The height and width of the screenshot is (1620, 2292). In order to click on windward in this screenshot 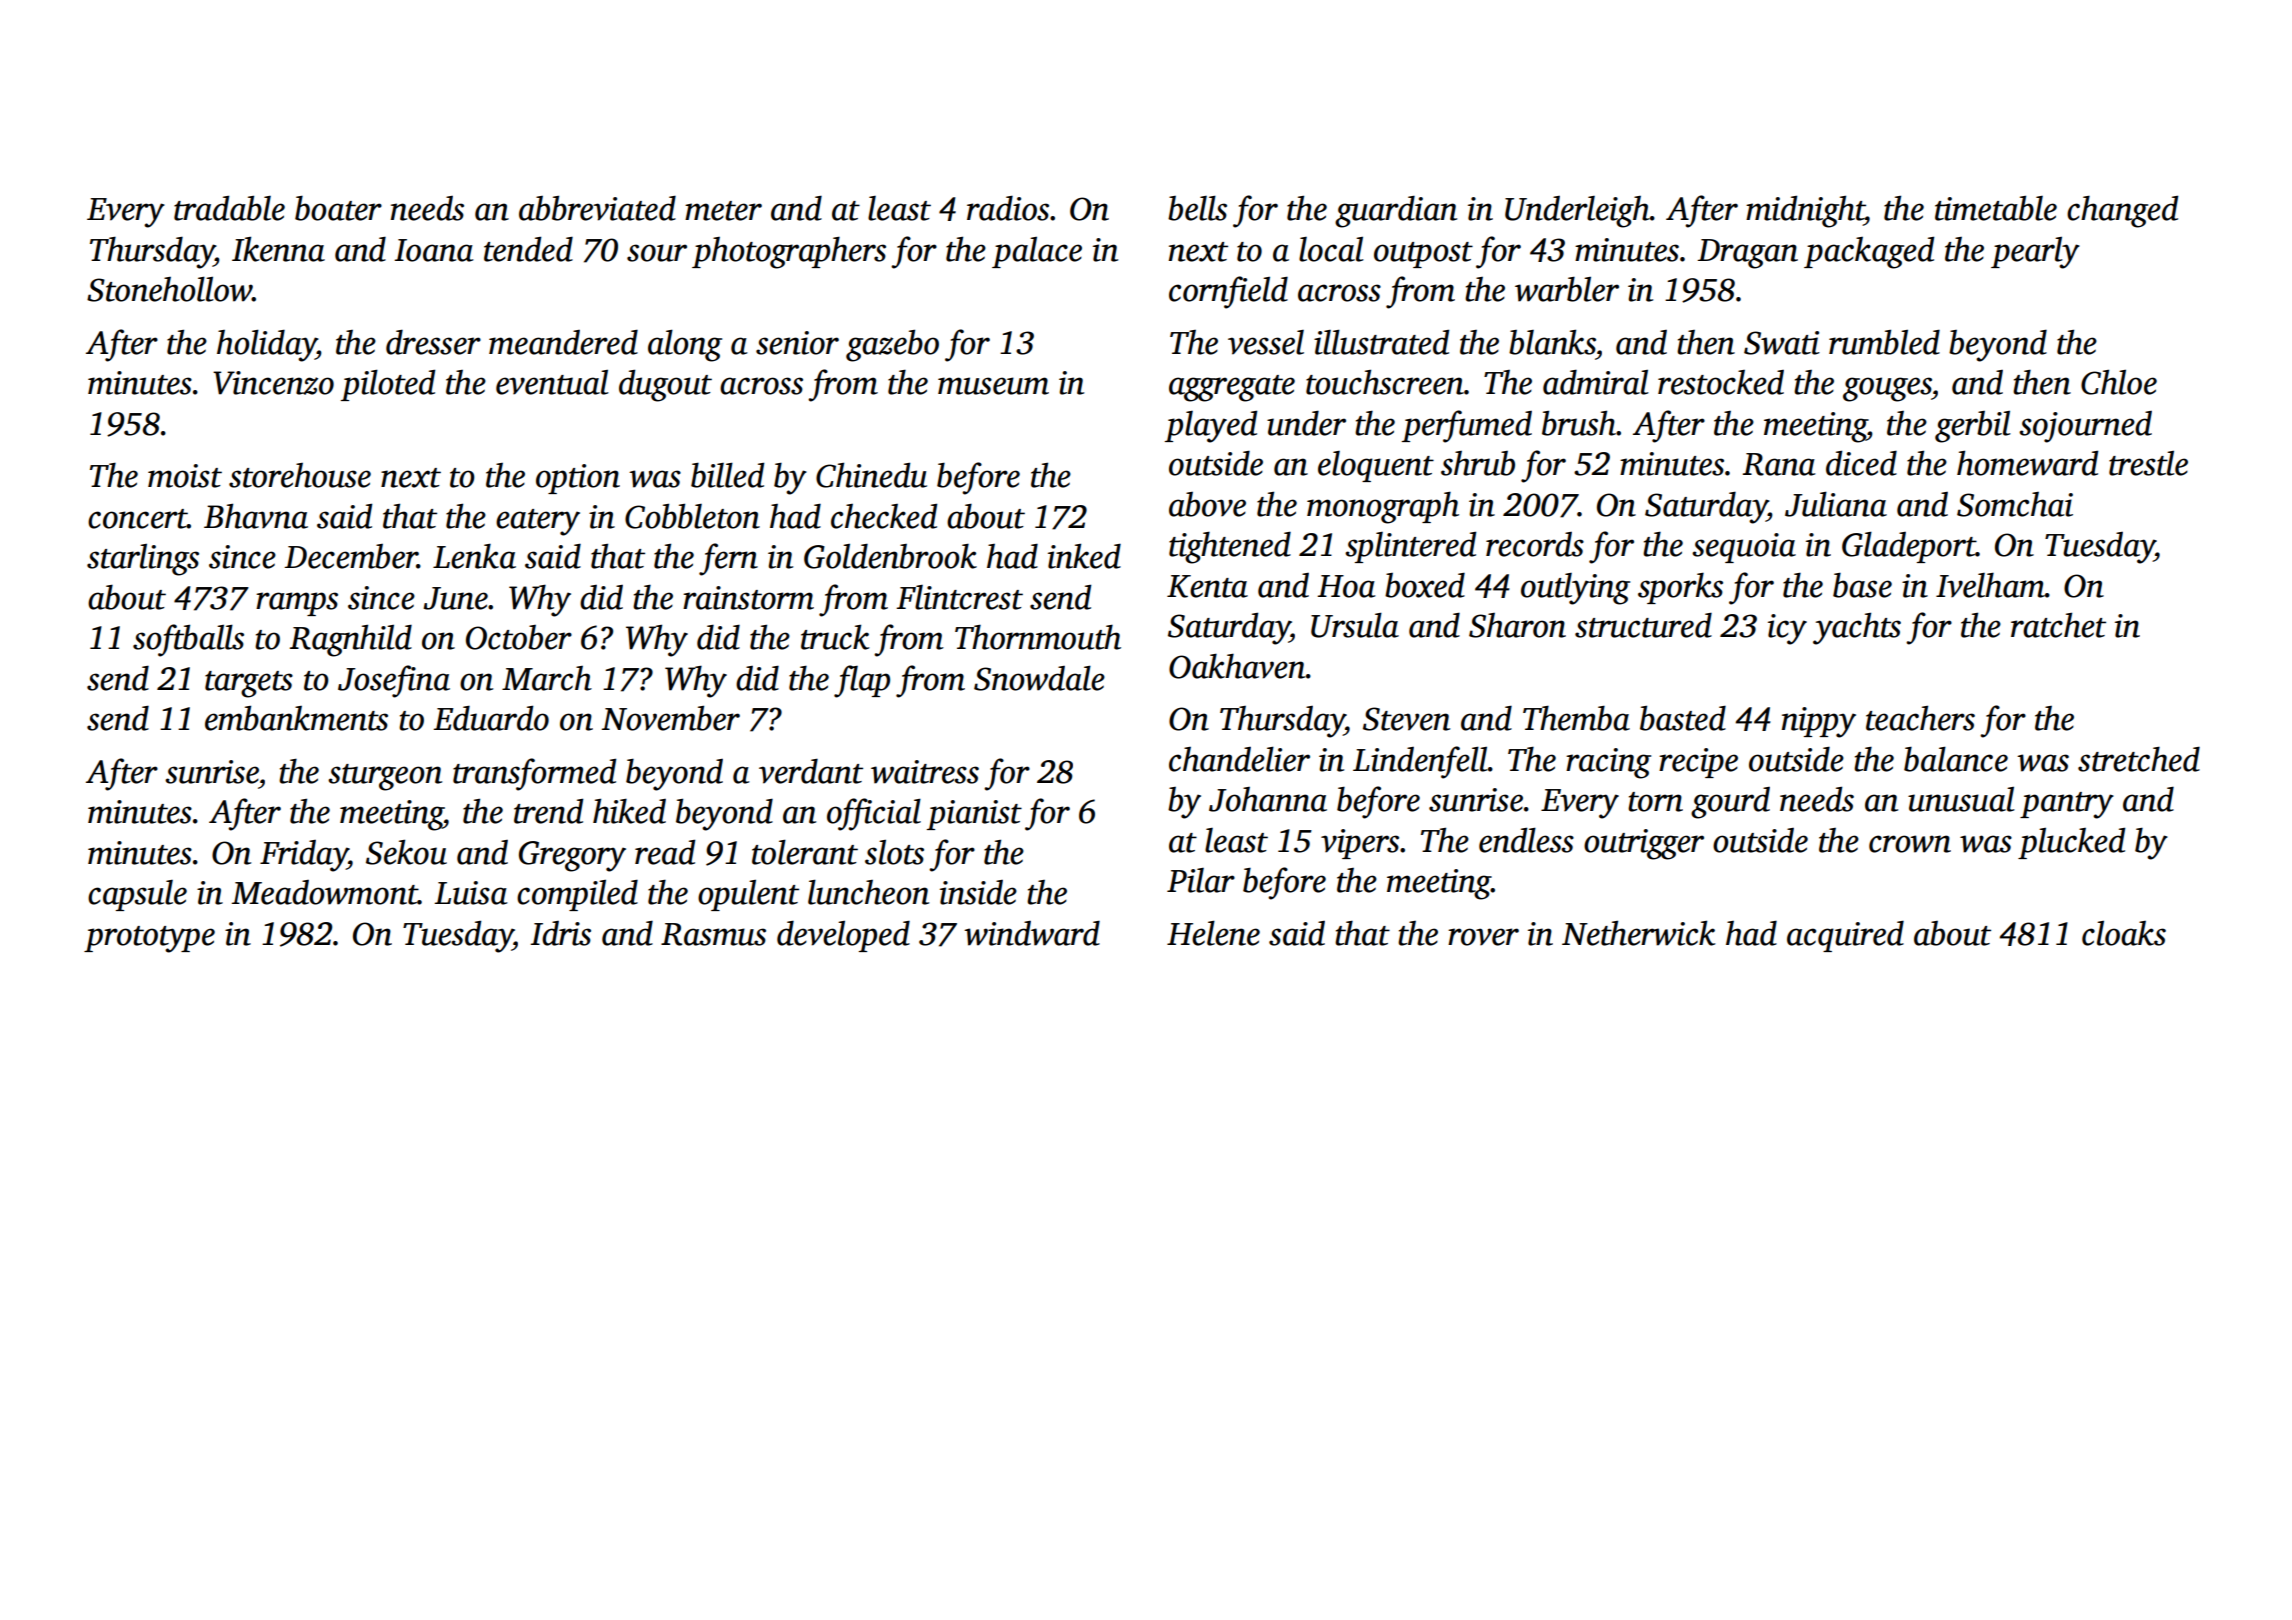, I will do `click(1032, 933)`.
